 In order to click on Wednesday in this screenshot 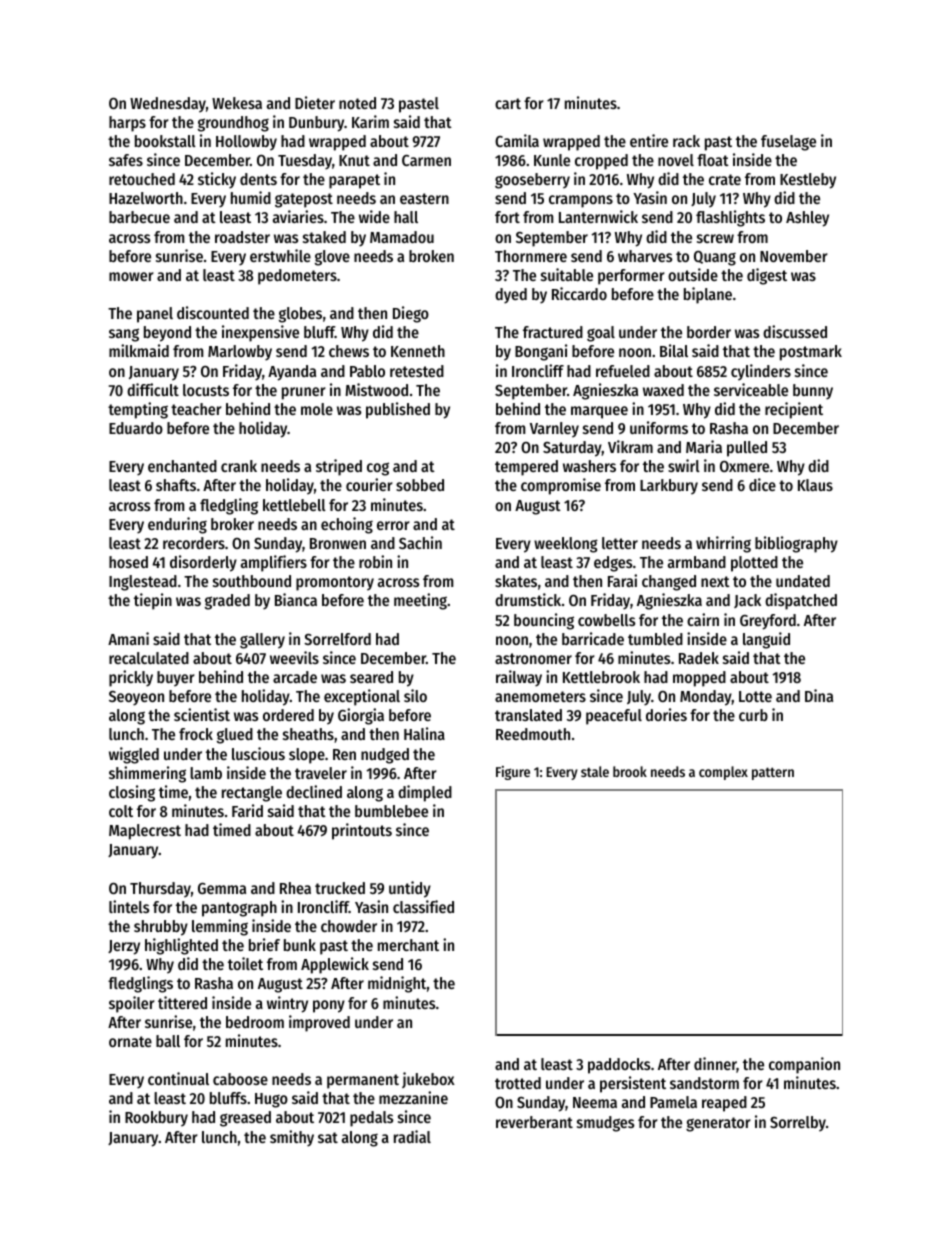, I will do `click(168, 105)`.
